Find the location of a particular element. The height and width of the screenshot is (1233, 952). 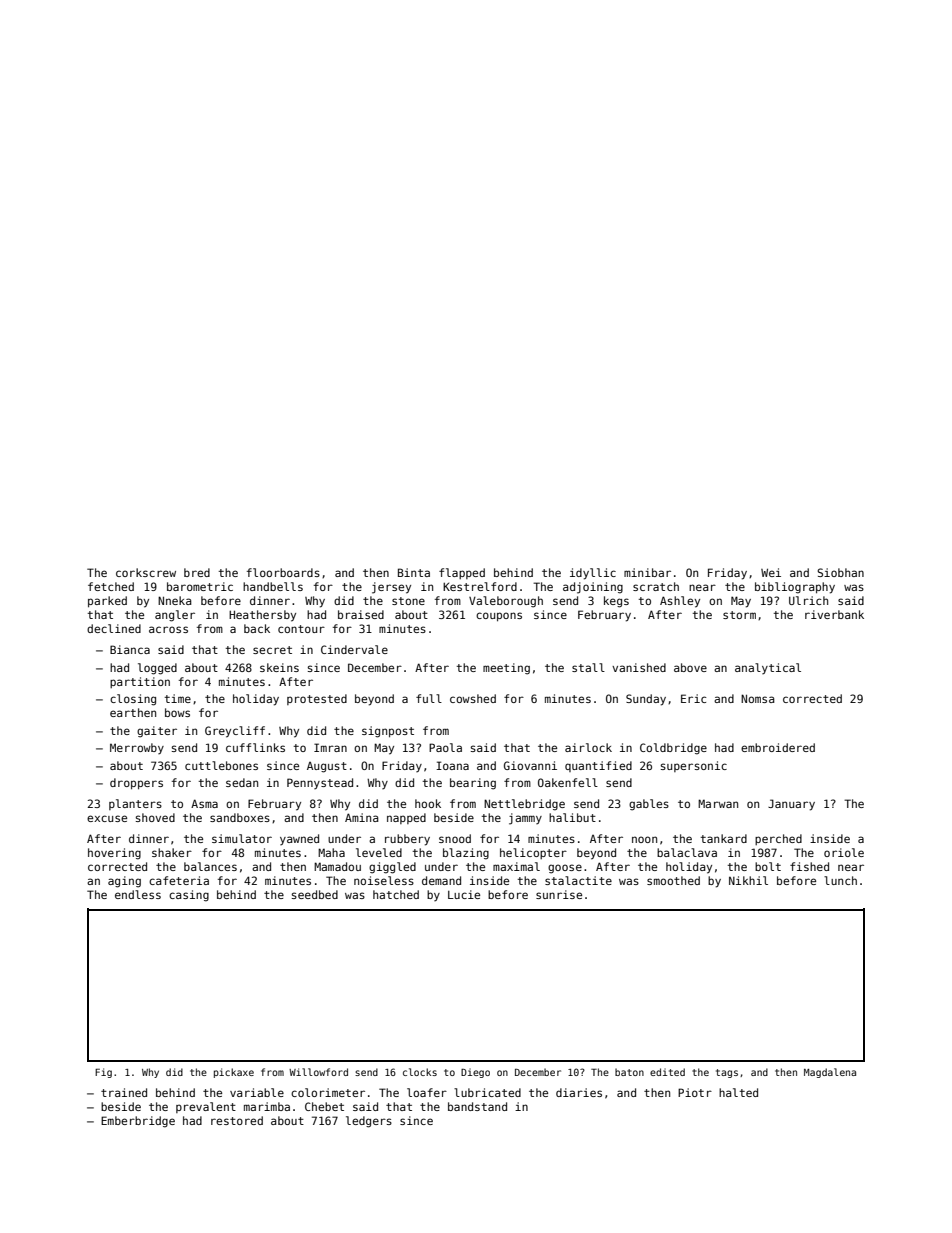

Merrowby is located at coordinates (137, 748).
